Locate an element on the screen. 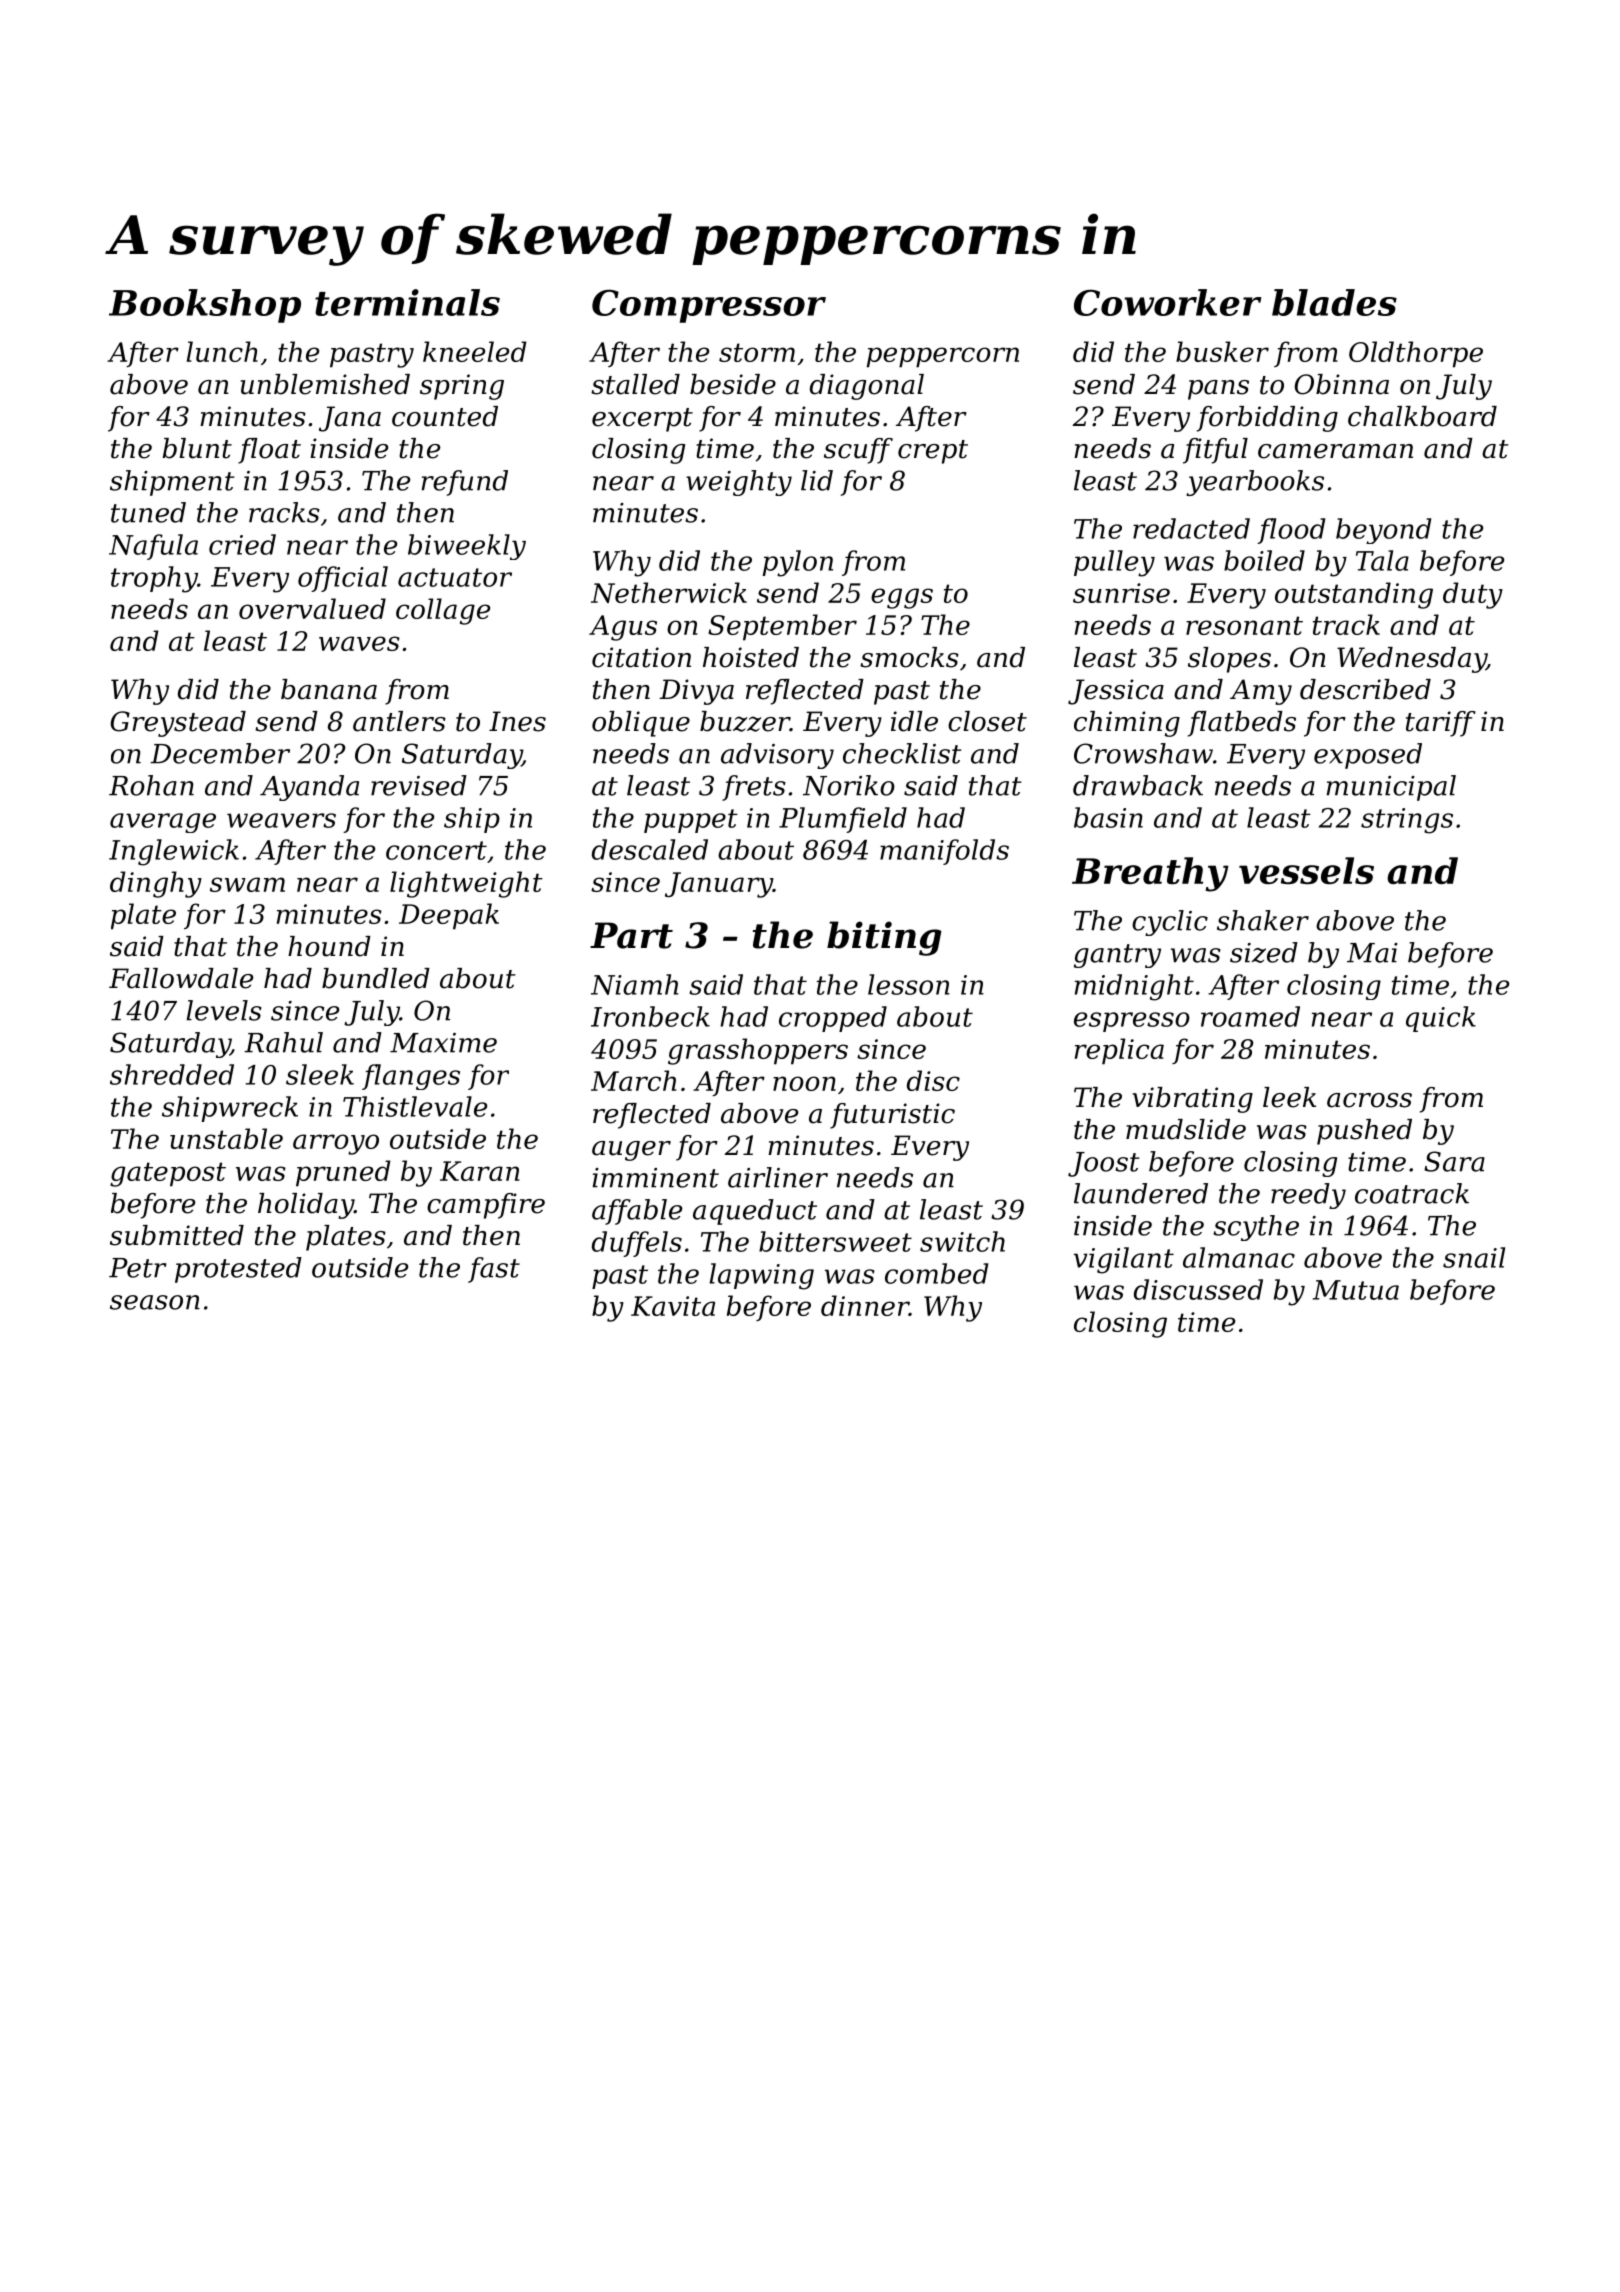  Bookshop is located at coordinates (205, 306).
